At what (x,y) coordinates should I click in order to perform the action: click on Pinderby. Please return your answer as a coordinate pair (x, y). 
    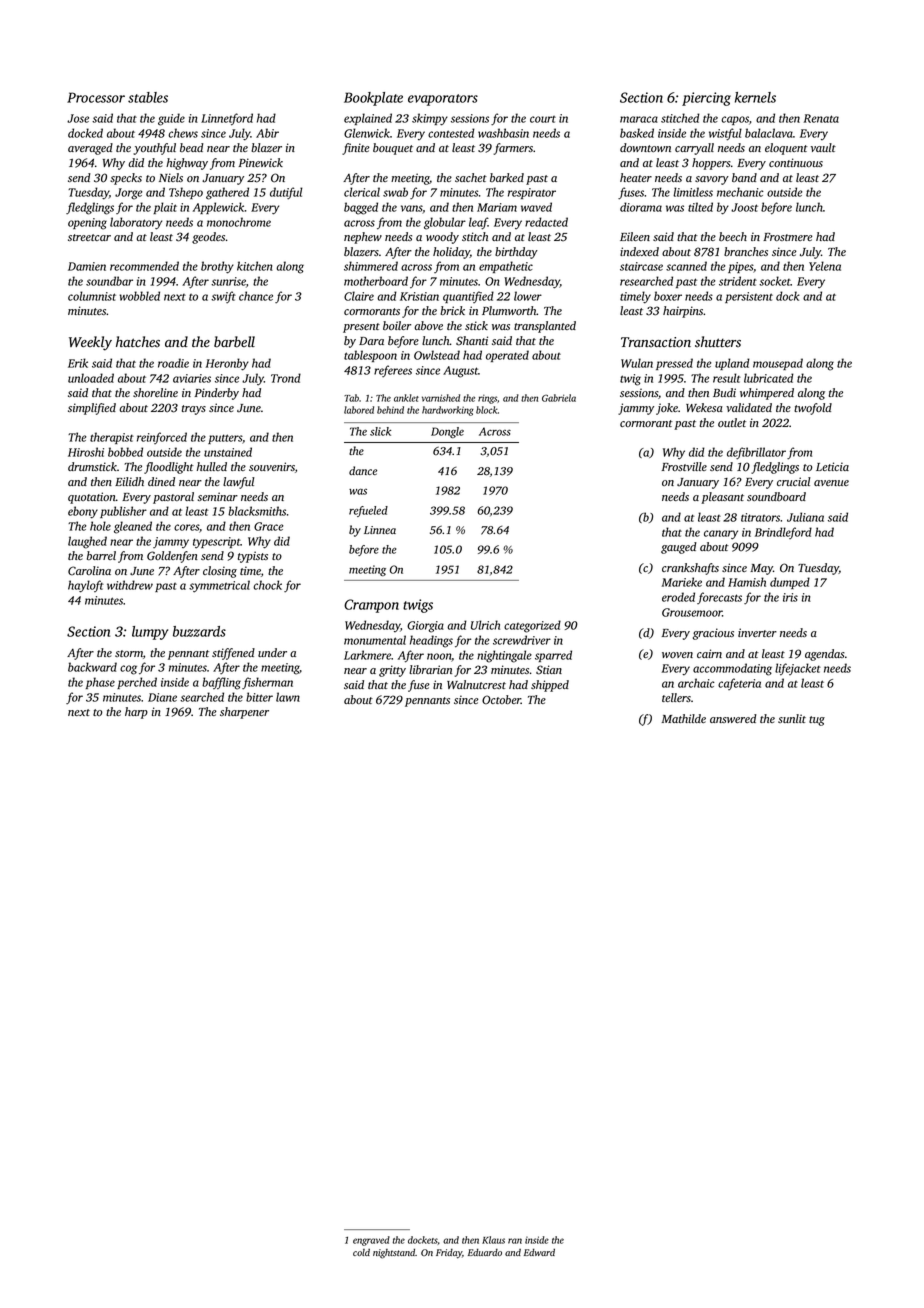
    Looking at the image, I should click on (216, 394).
